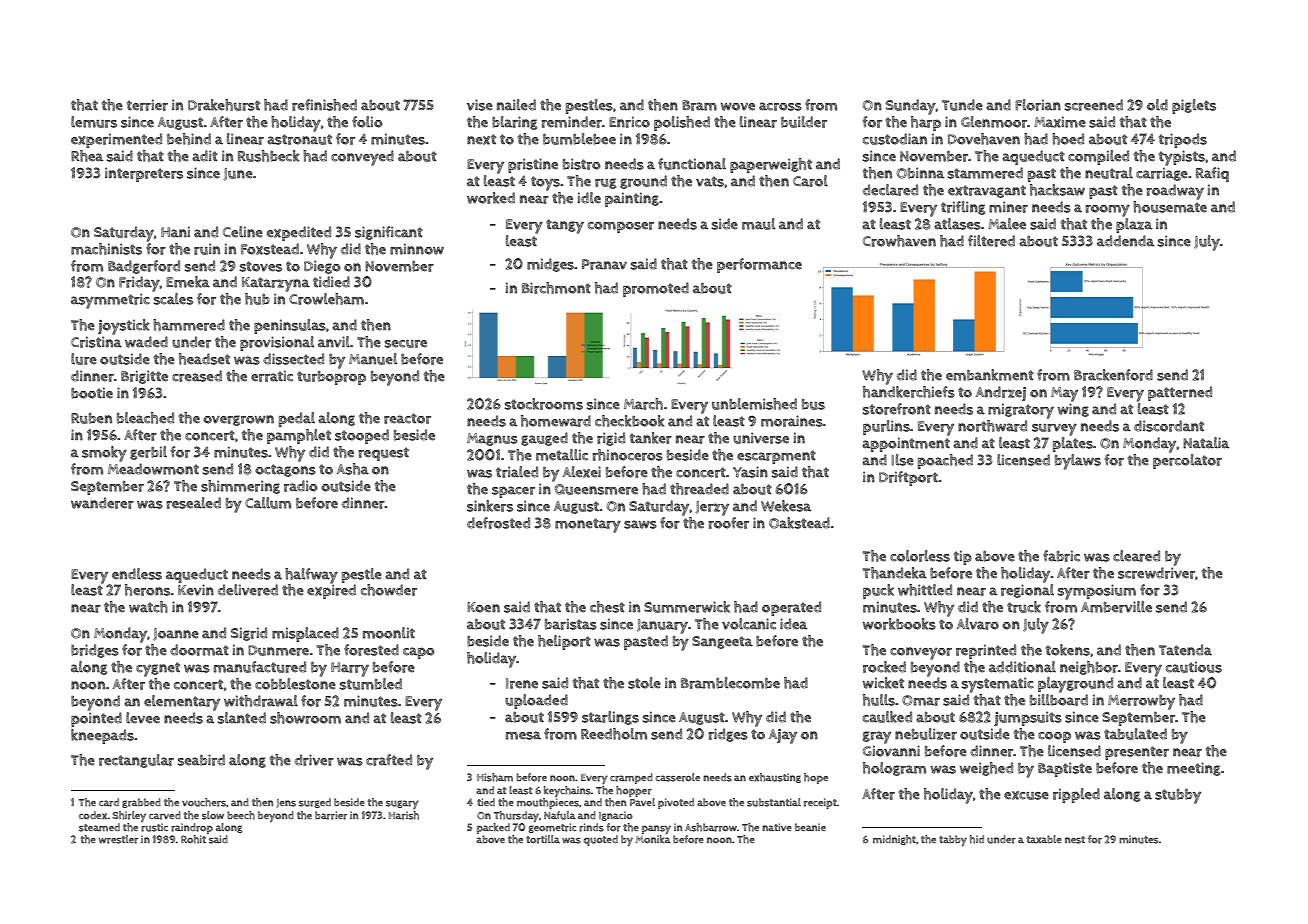 Image resolution: width=1308 pixels, height=924 pixels. Describe the element at coordinates (1027, 591) in the page. I see `regional` at that location.
